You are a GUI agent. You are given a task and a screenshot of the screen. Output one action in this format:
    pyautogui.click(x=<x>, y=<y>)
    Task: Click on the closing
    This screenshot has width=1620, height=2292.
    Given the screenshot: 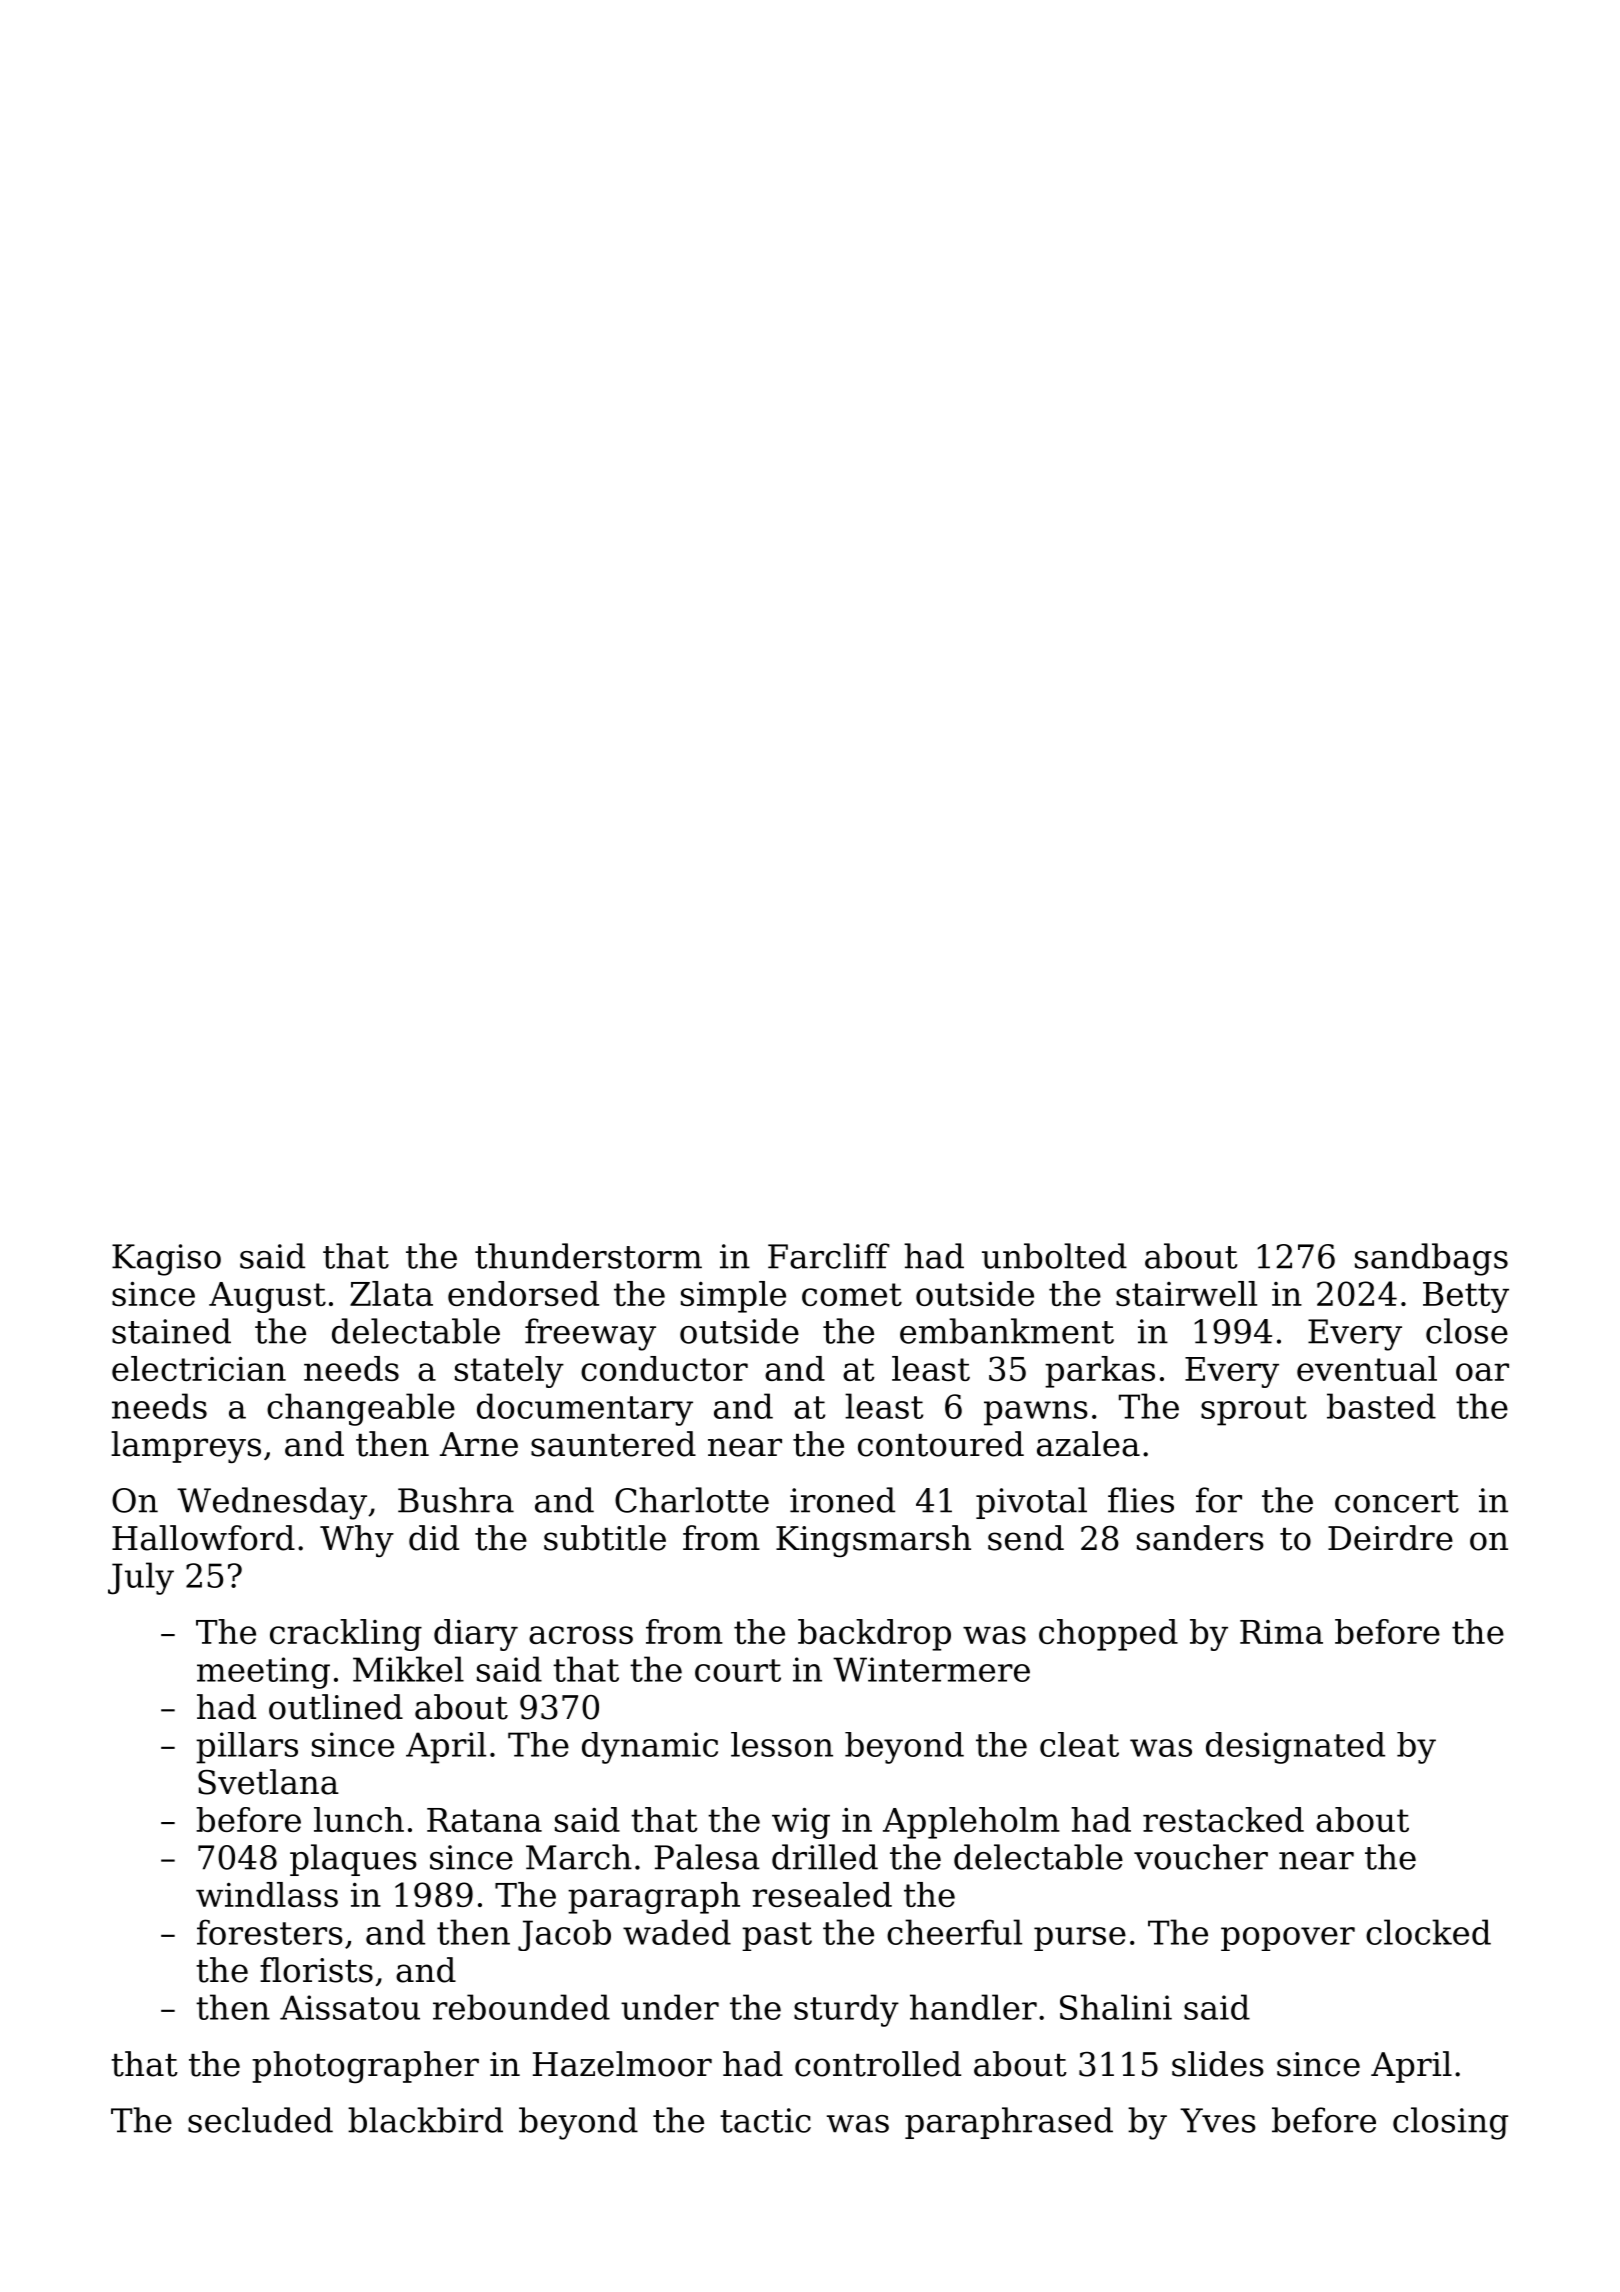 What is the action you would take?
    pyautogui.click(x=1450, y=2123)
